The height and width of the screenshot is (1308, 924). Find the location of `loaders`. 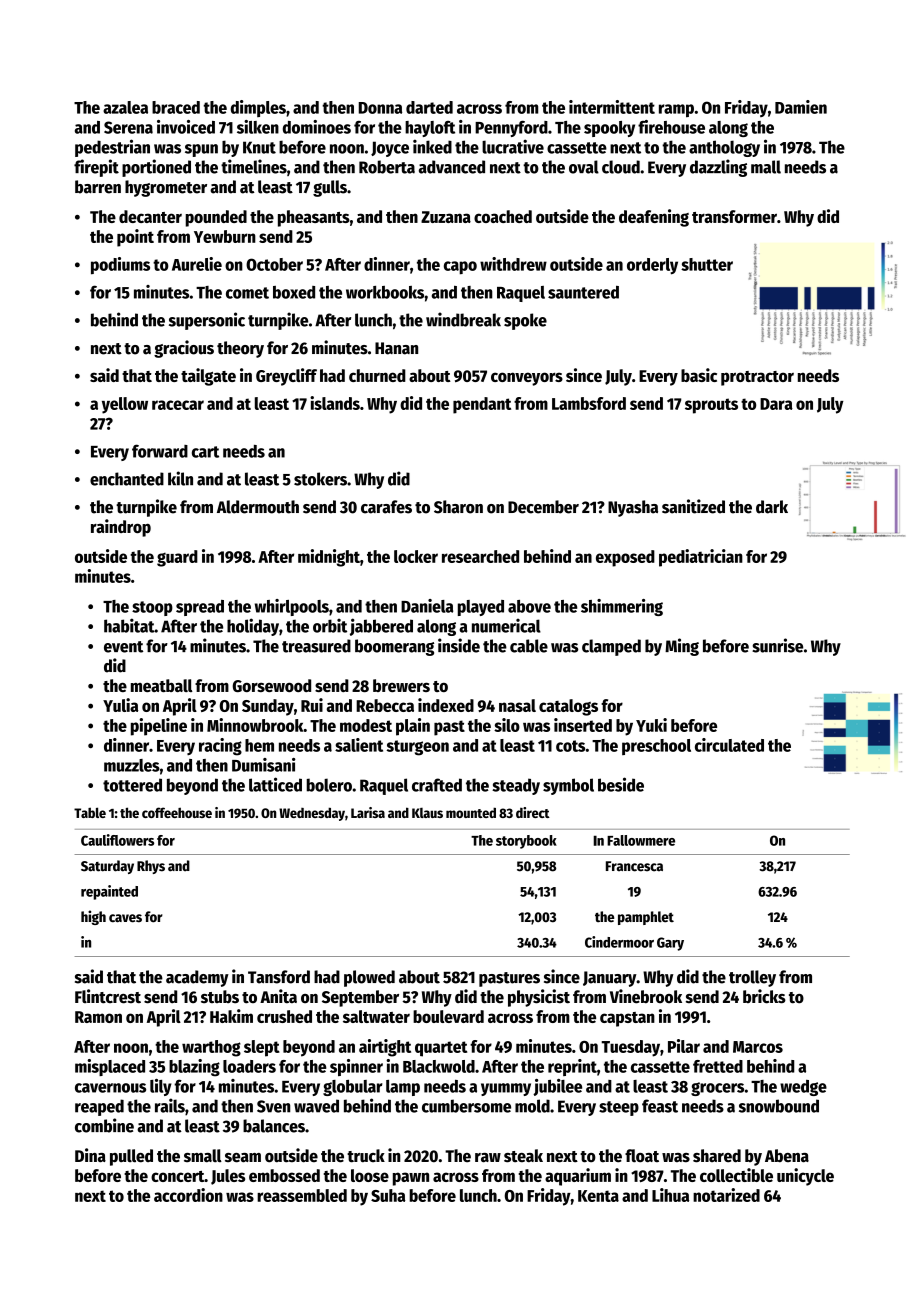

loaders is located at coordinates (249, 1066).
